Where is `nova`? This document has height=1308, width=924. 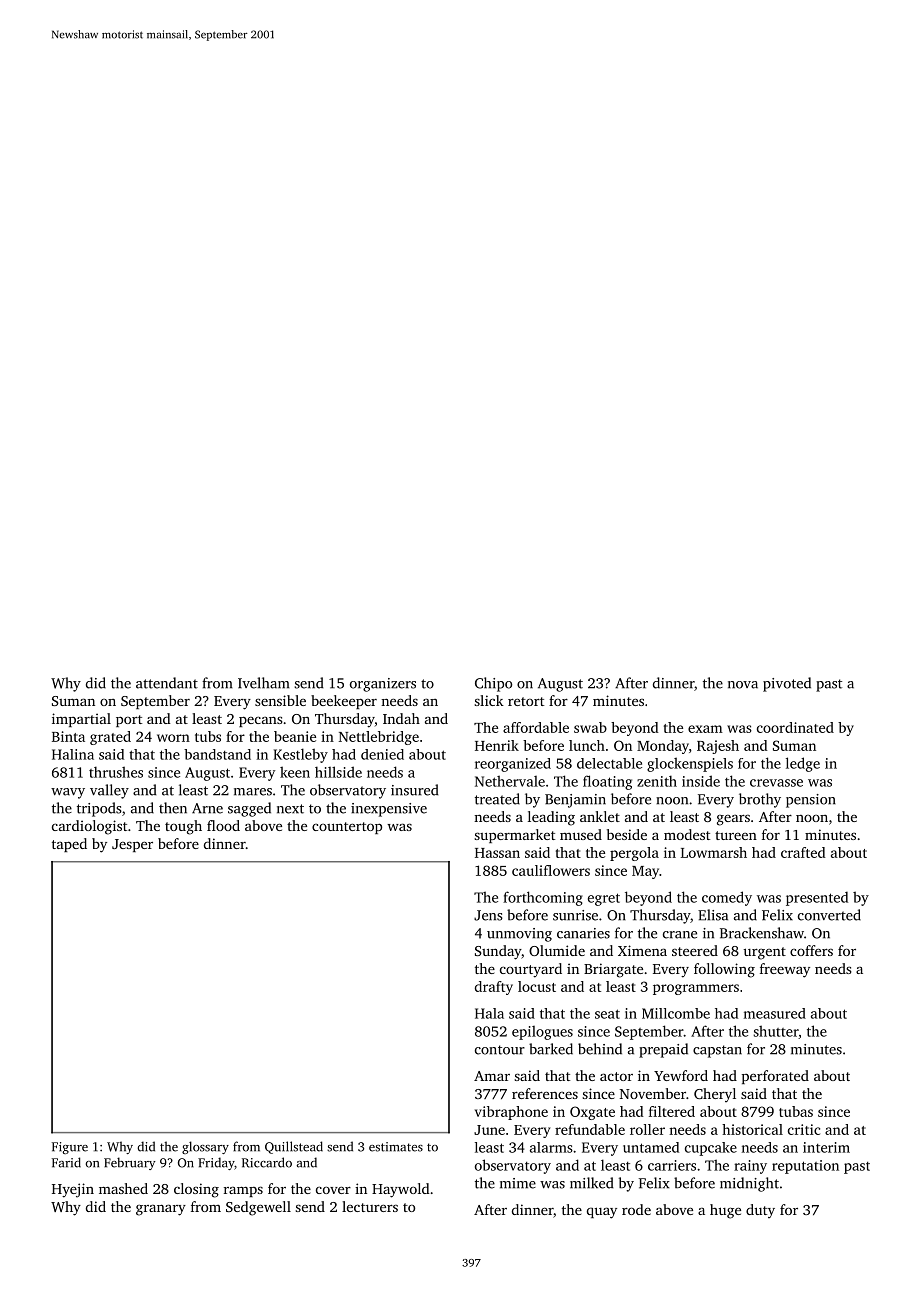
nova is located at coordinates (743, 685).
